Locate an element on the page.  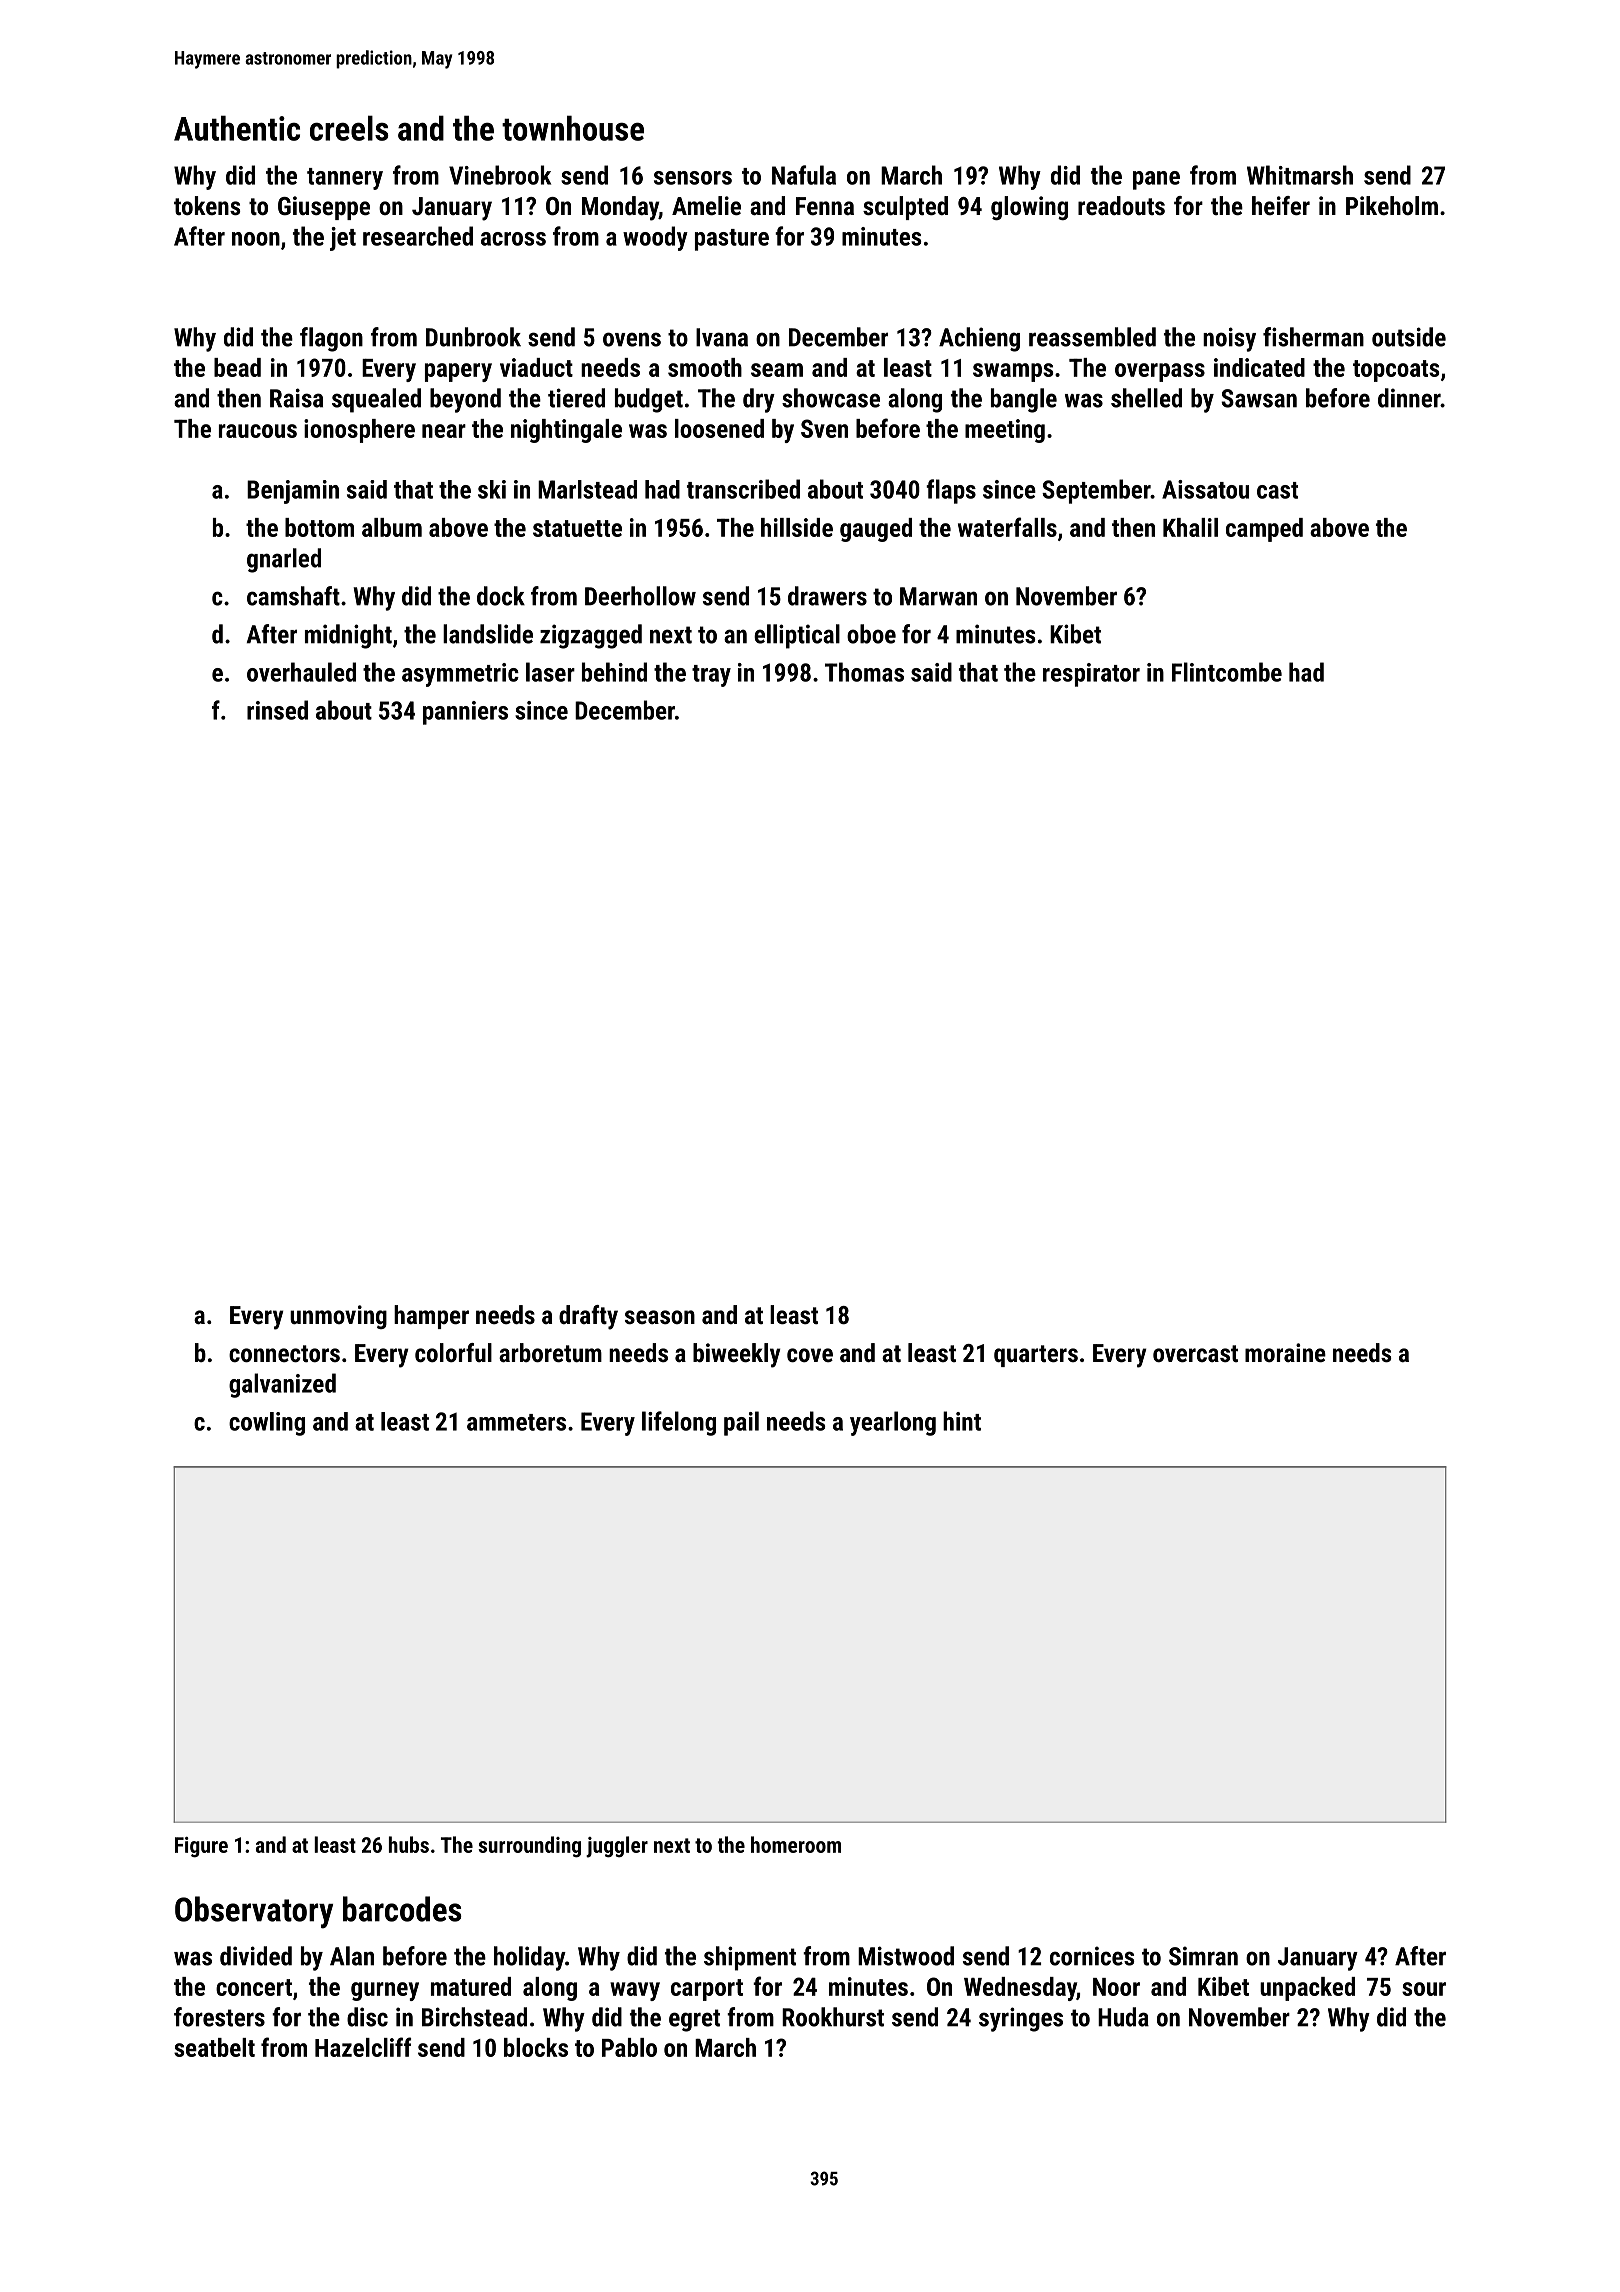
Khalil is located at coordinates (1190, 527).
